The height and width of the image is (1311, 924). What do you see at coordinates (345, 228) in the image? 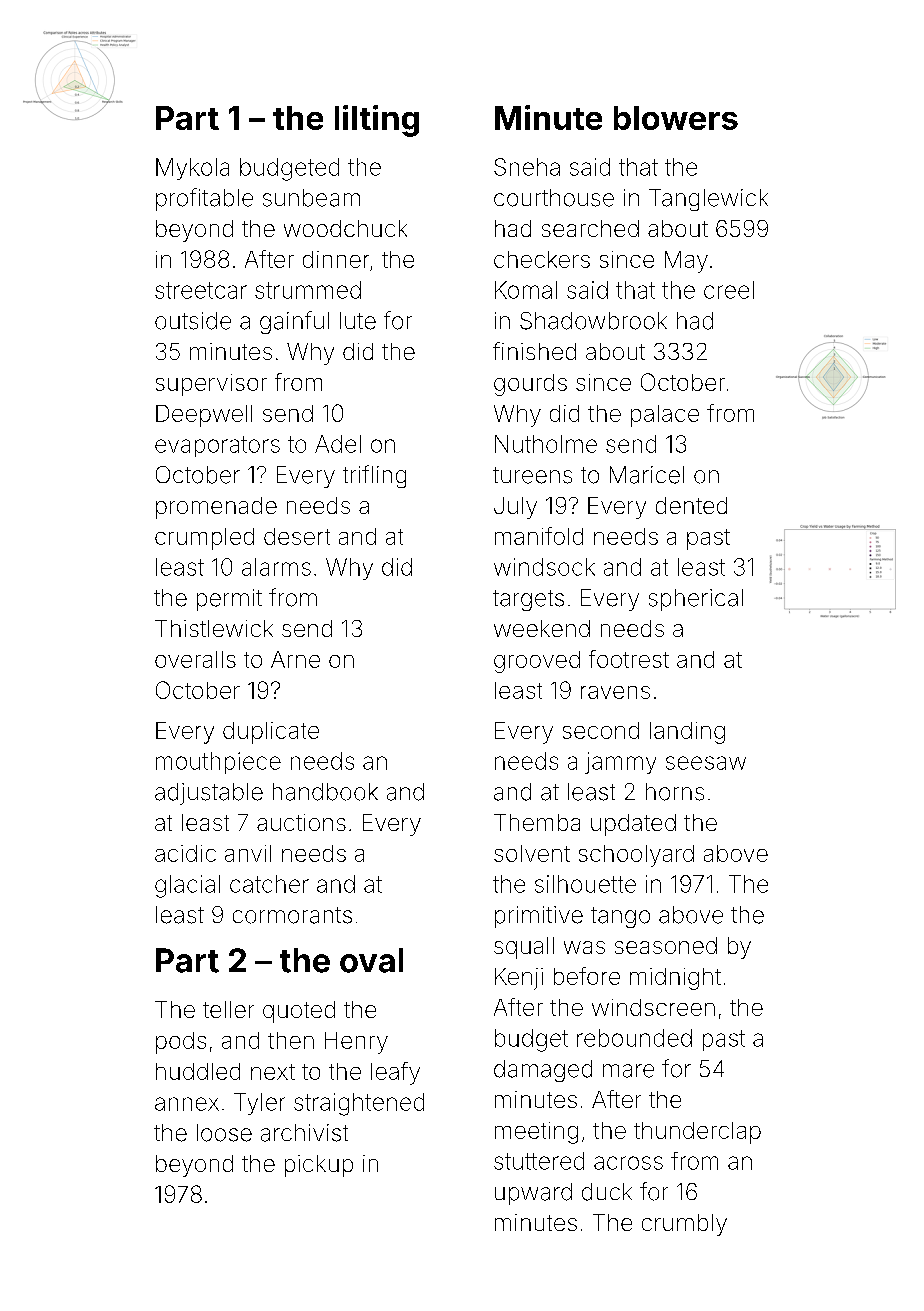
I see `woodchuck` at bounding box center [345, 228].
